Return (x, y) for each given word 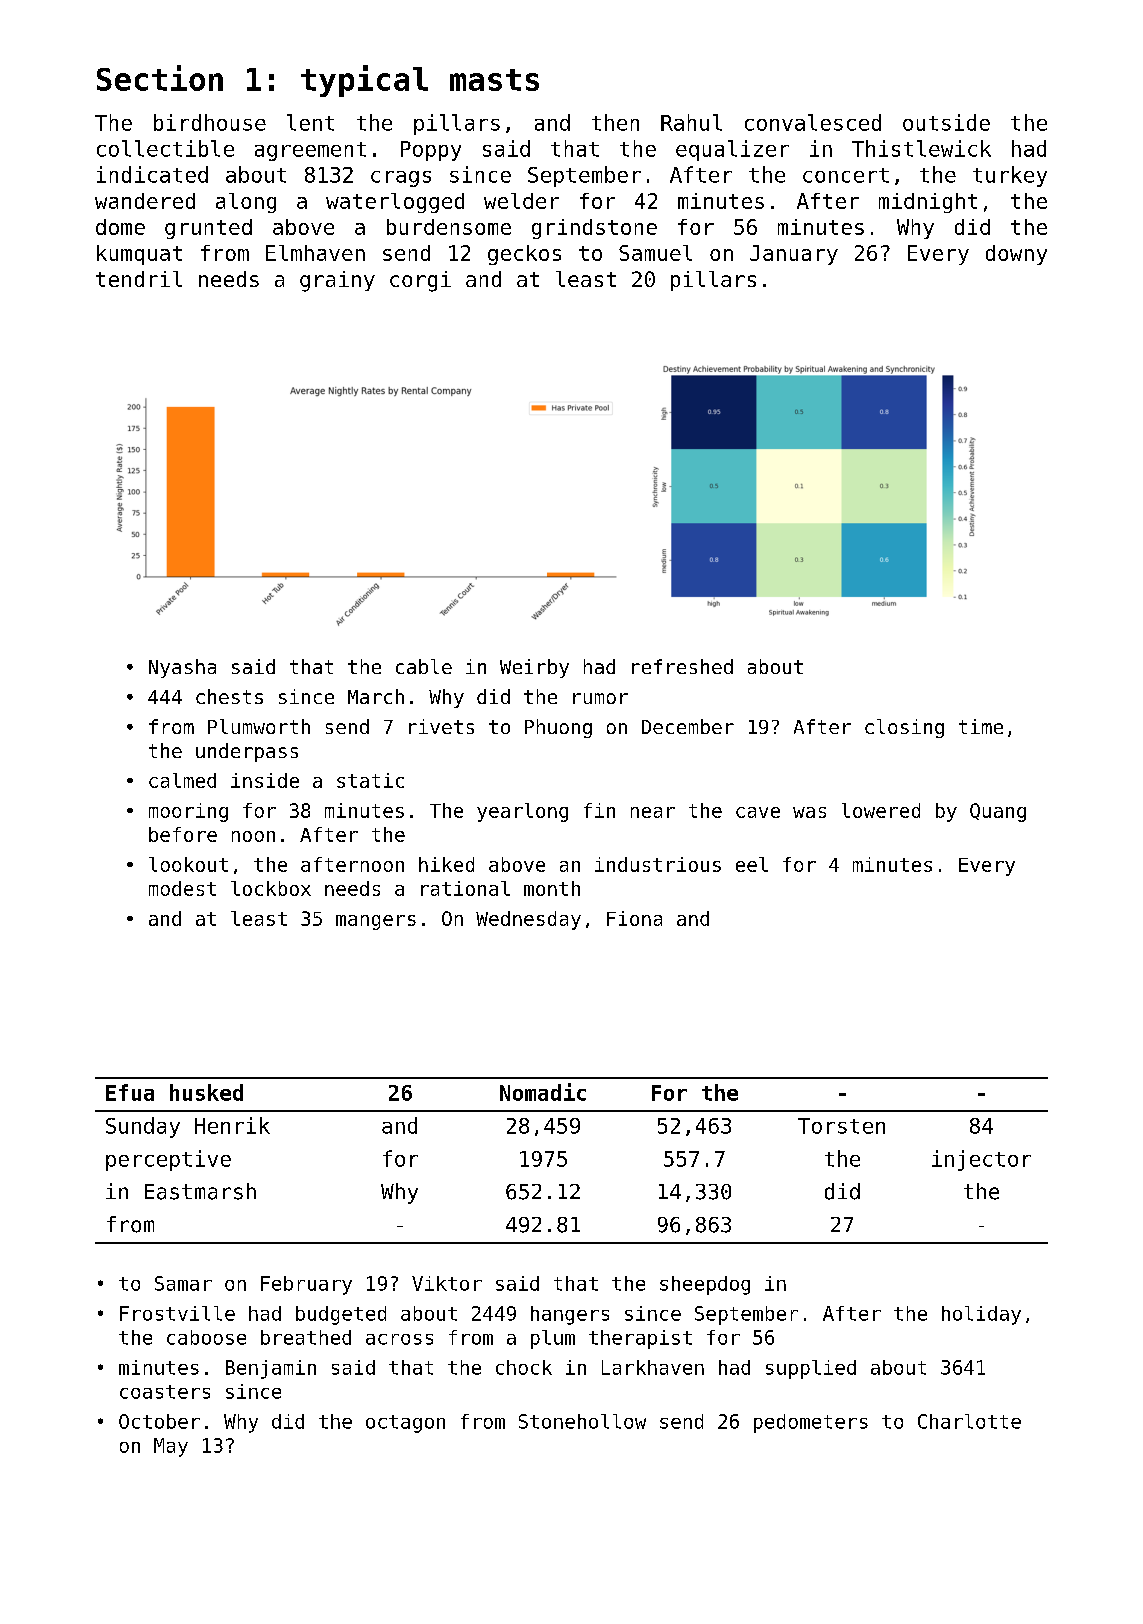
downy (1016, 255)
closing (904, 728)
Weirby (534, 668)
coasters (165, 1392)
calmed (182, 780)
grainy (337, 281)
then (615, 122)
